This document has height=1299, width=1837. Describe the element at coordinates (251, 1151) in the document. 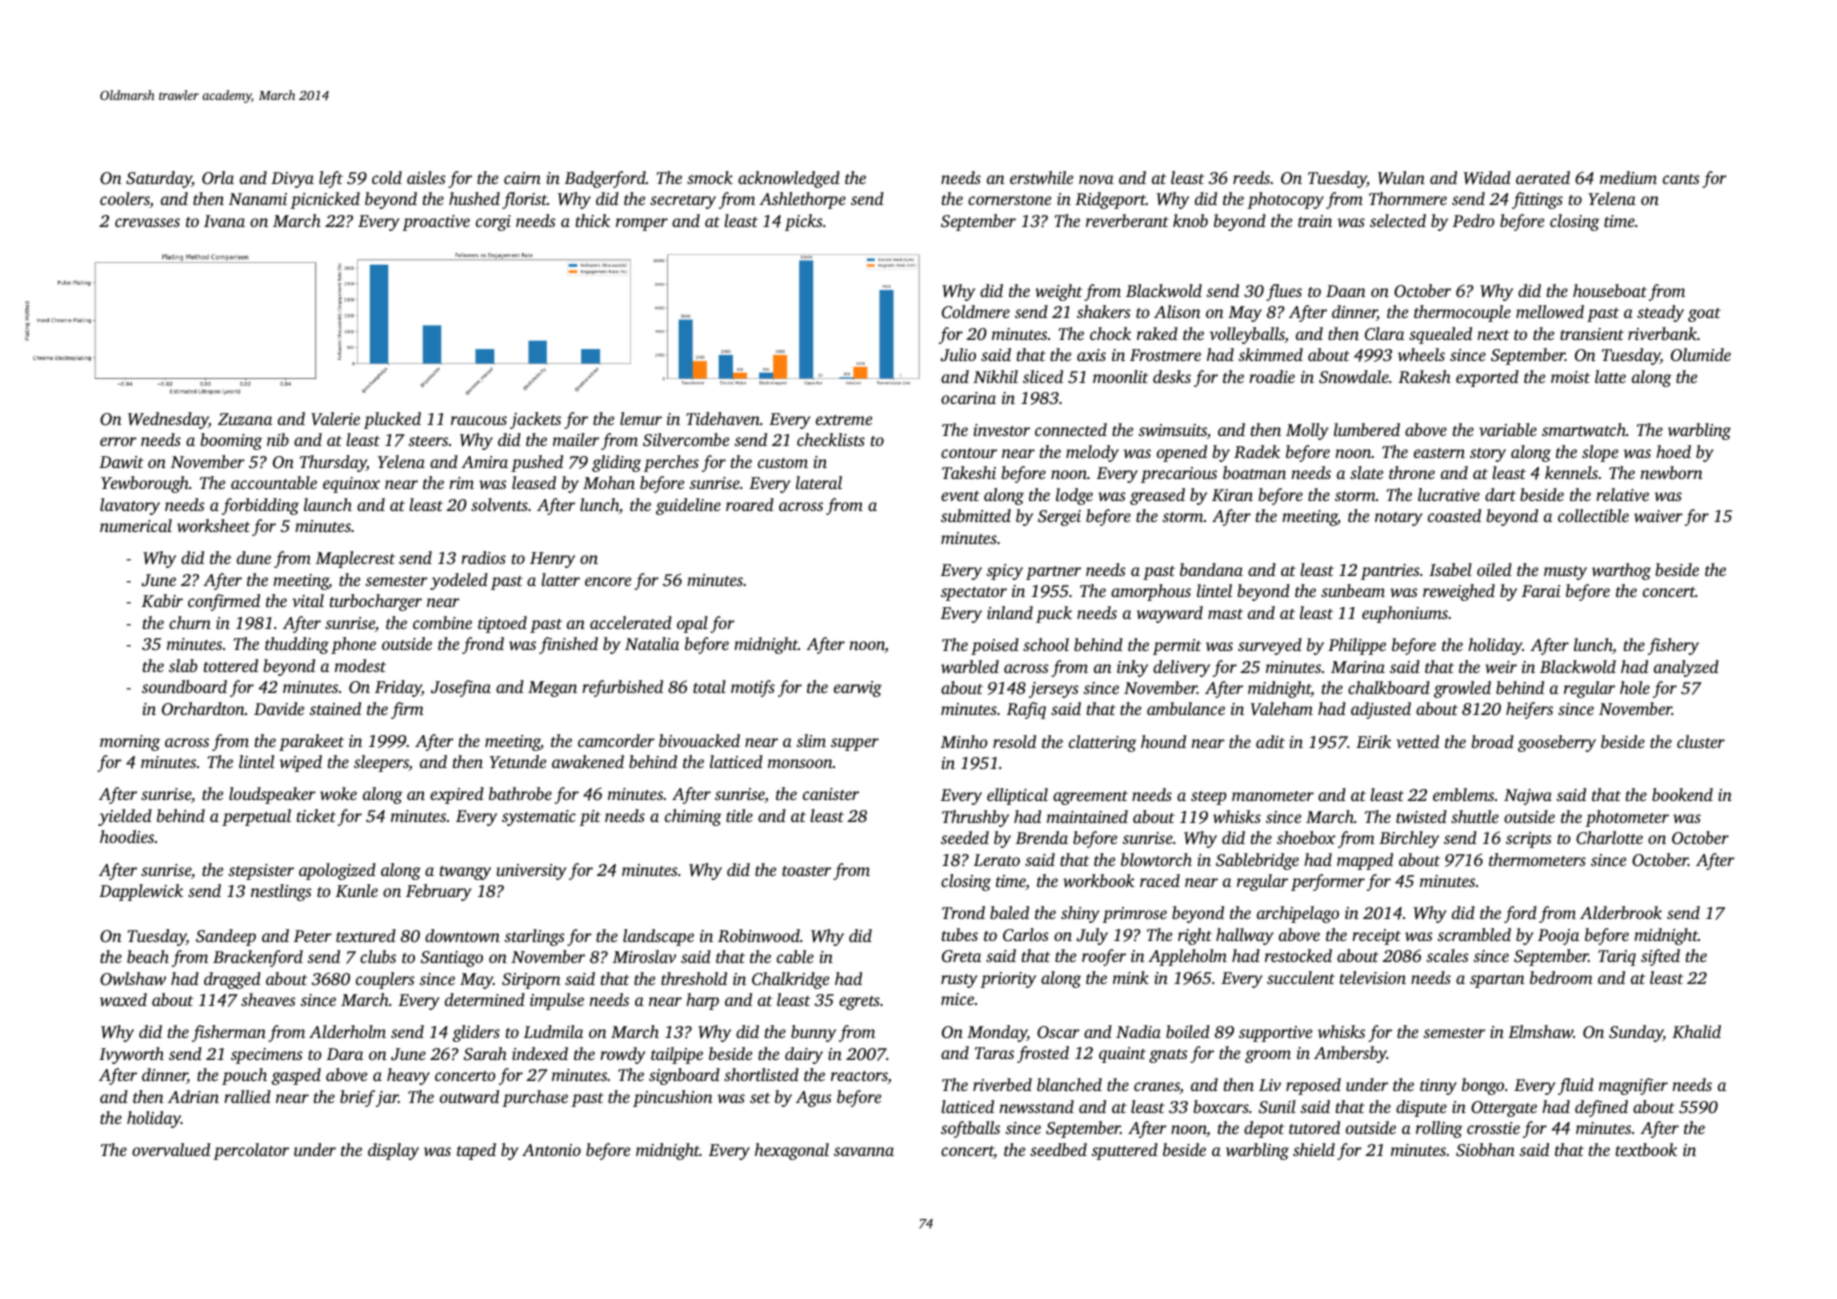

I see `percolator` at that location.
